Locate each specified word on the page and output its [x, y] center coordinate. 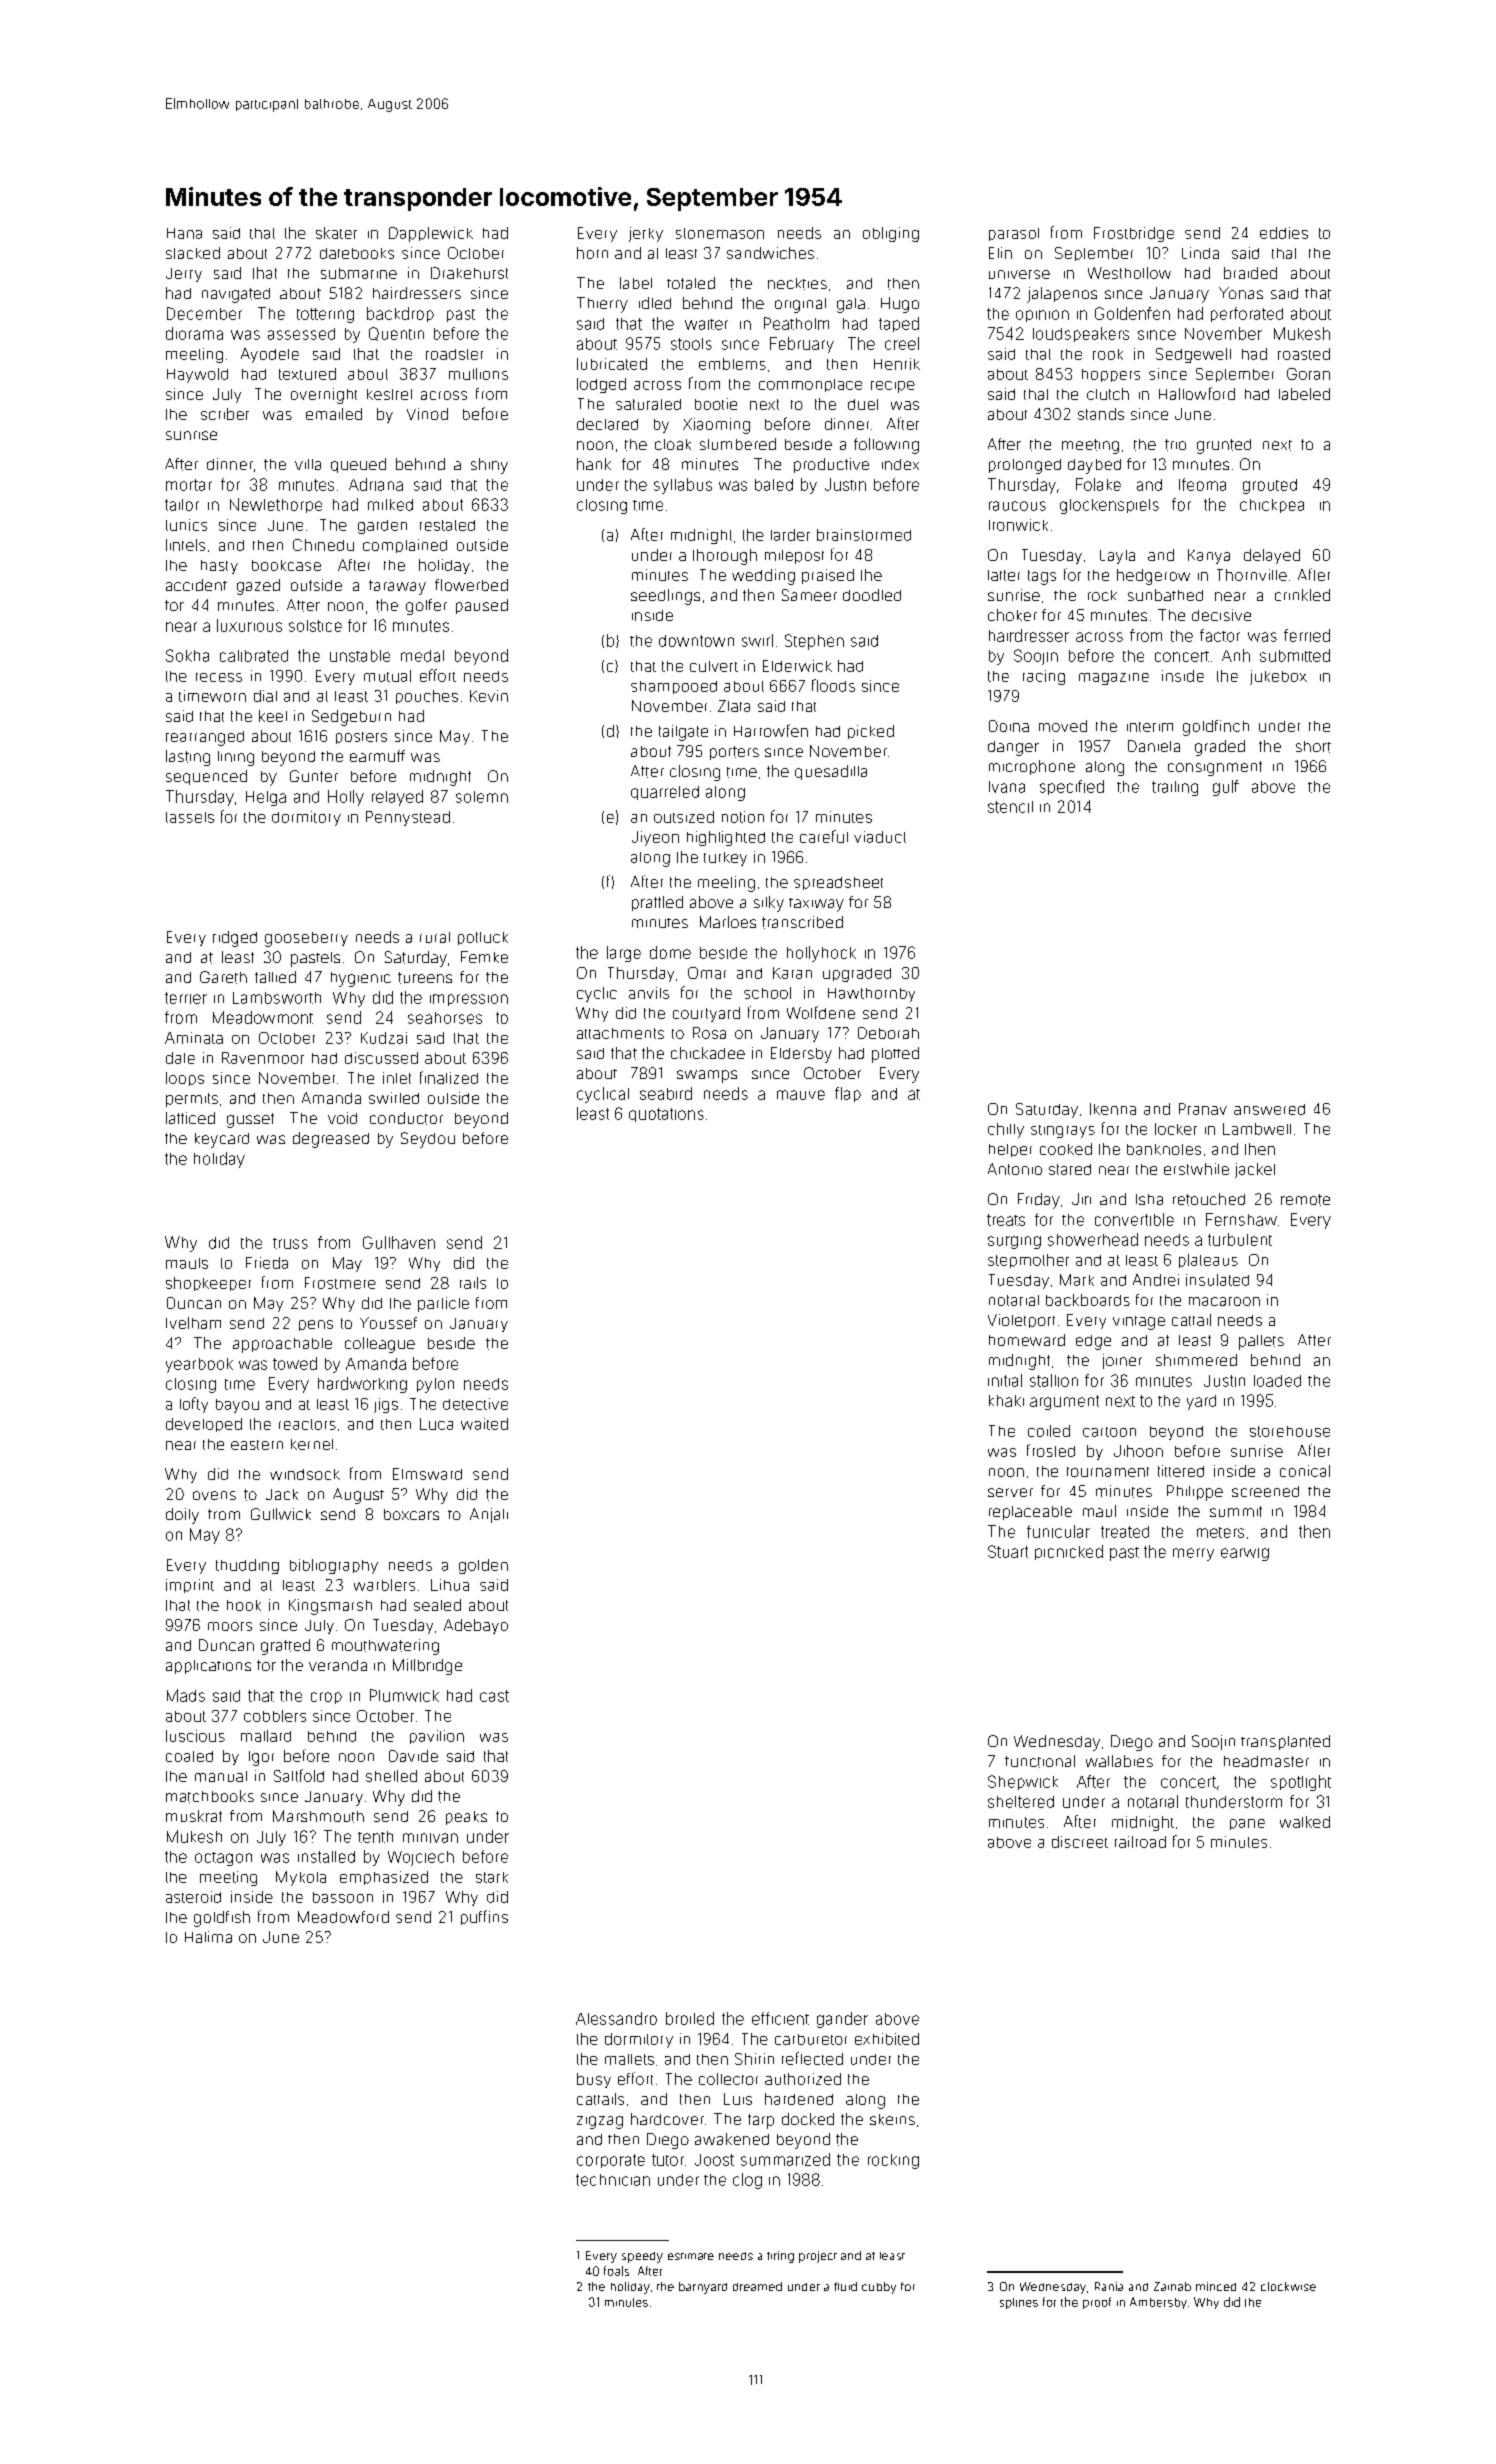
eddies [1284, 233]
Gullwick [281, 1514]
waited [484, 1424]
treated [1125, 1532]
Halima [208, 1937]
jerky [646, 234]
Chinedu [323, 545]
